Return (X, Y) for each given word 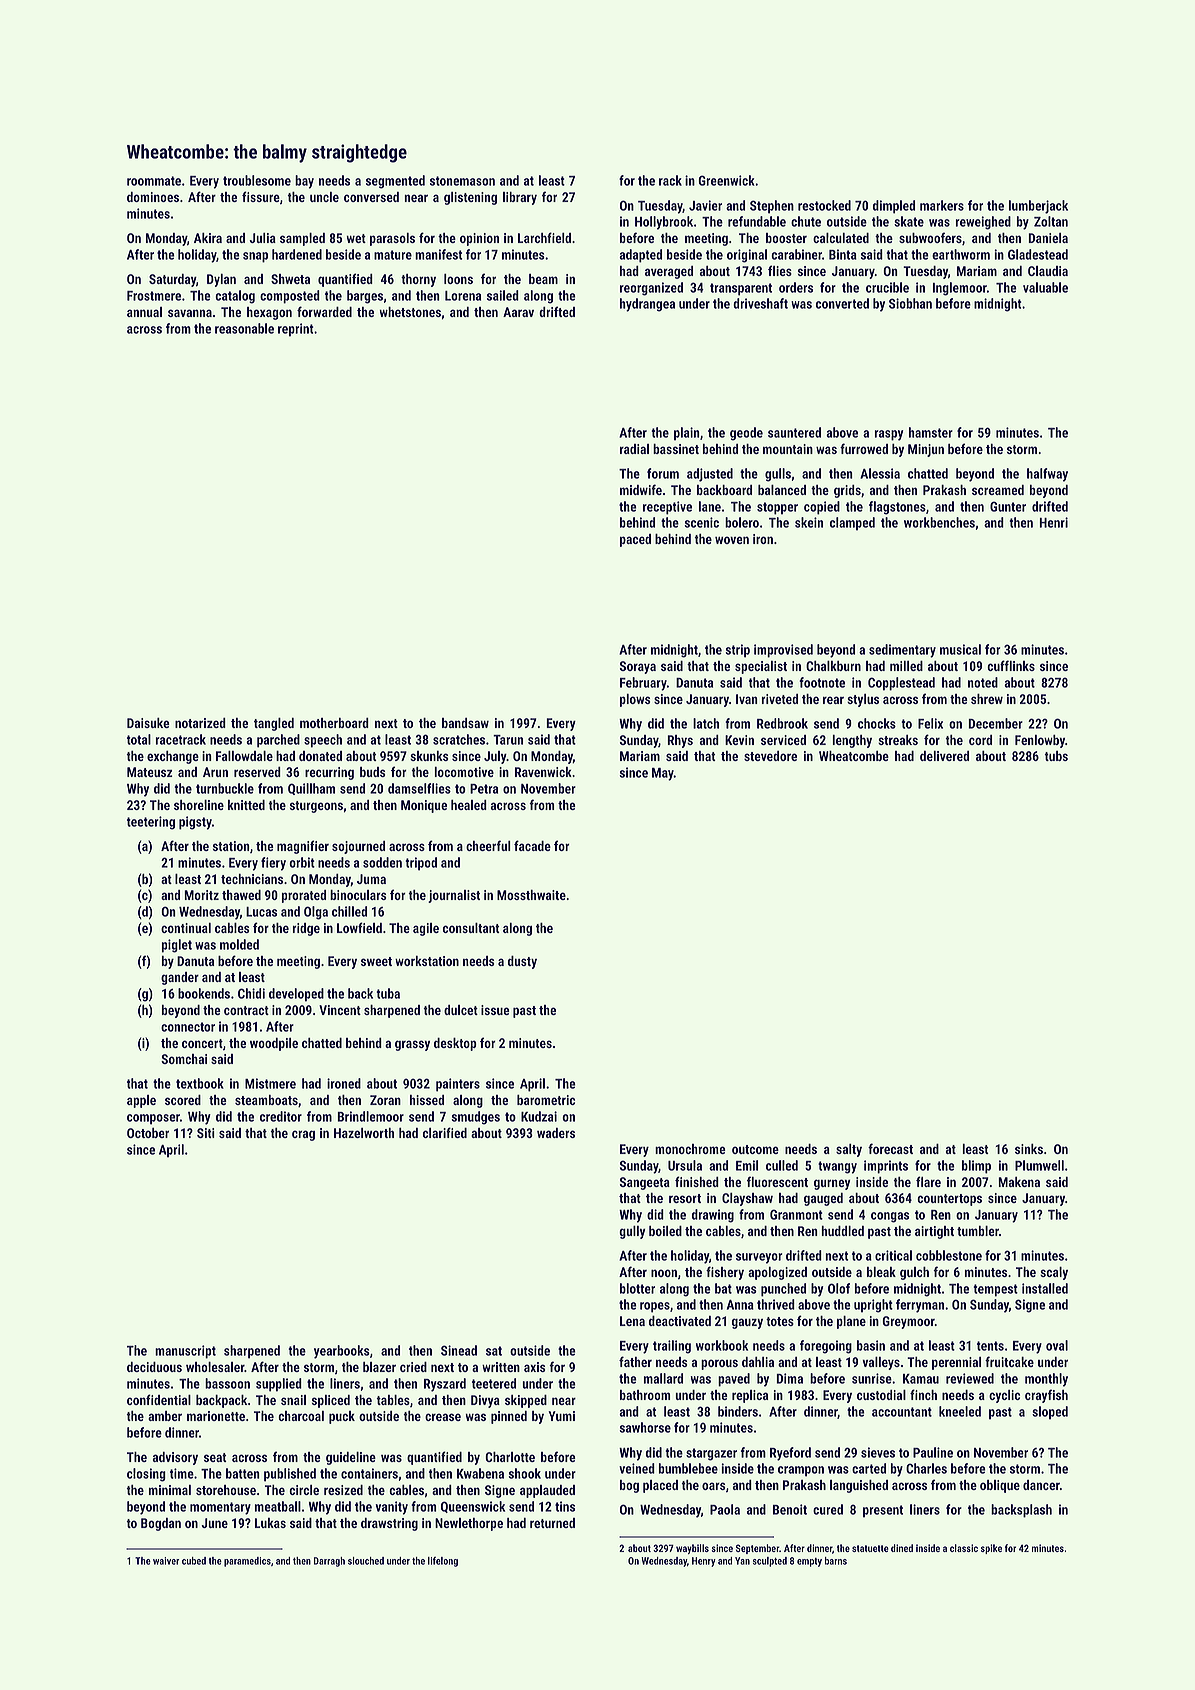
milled (906, 666)
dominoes (153, 197)
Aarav (518, 312)
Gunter (1008, 506)
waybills (692, 1549)
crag (303, 1135)
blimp (976, 1167)
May (663, 774)
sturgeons (316, 807)
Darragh (329, 1562)
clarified (445, 1132)
